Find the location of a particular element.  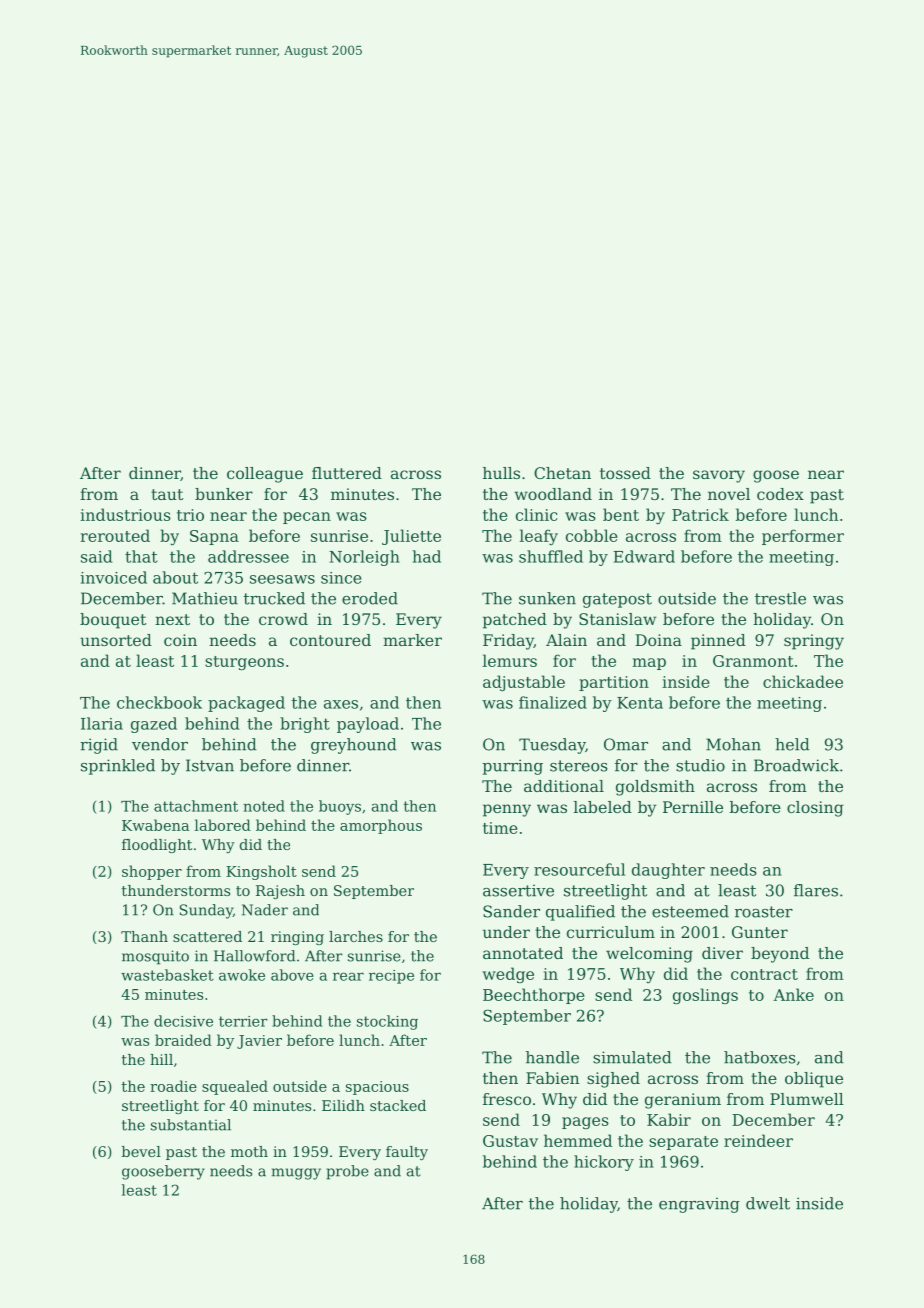

colleague is located at coordinates (265, 475).
